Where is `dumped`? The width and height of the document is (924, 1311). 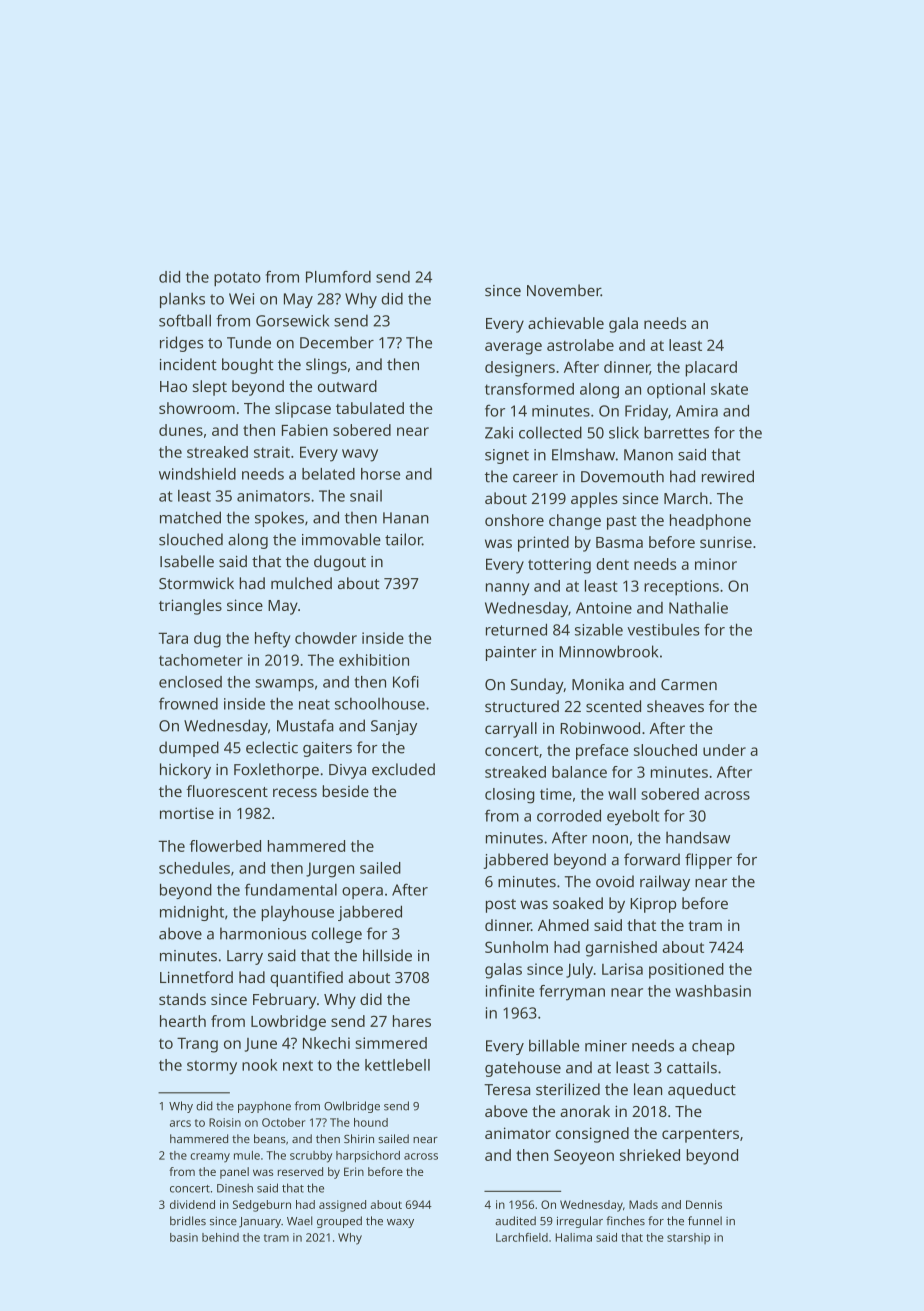 dumped is located at coordinates (189, 749).
